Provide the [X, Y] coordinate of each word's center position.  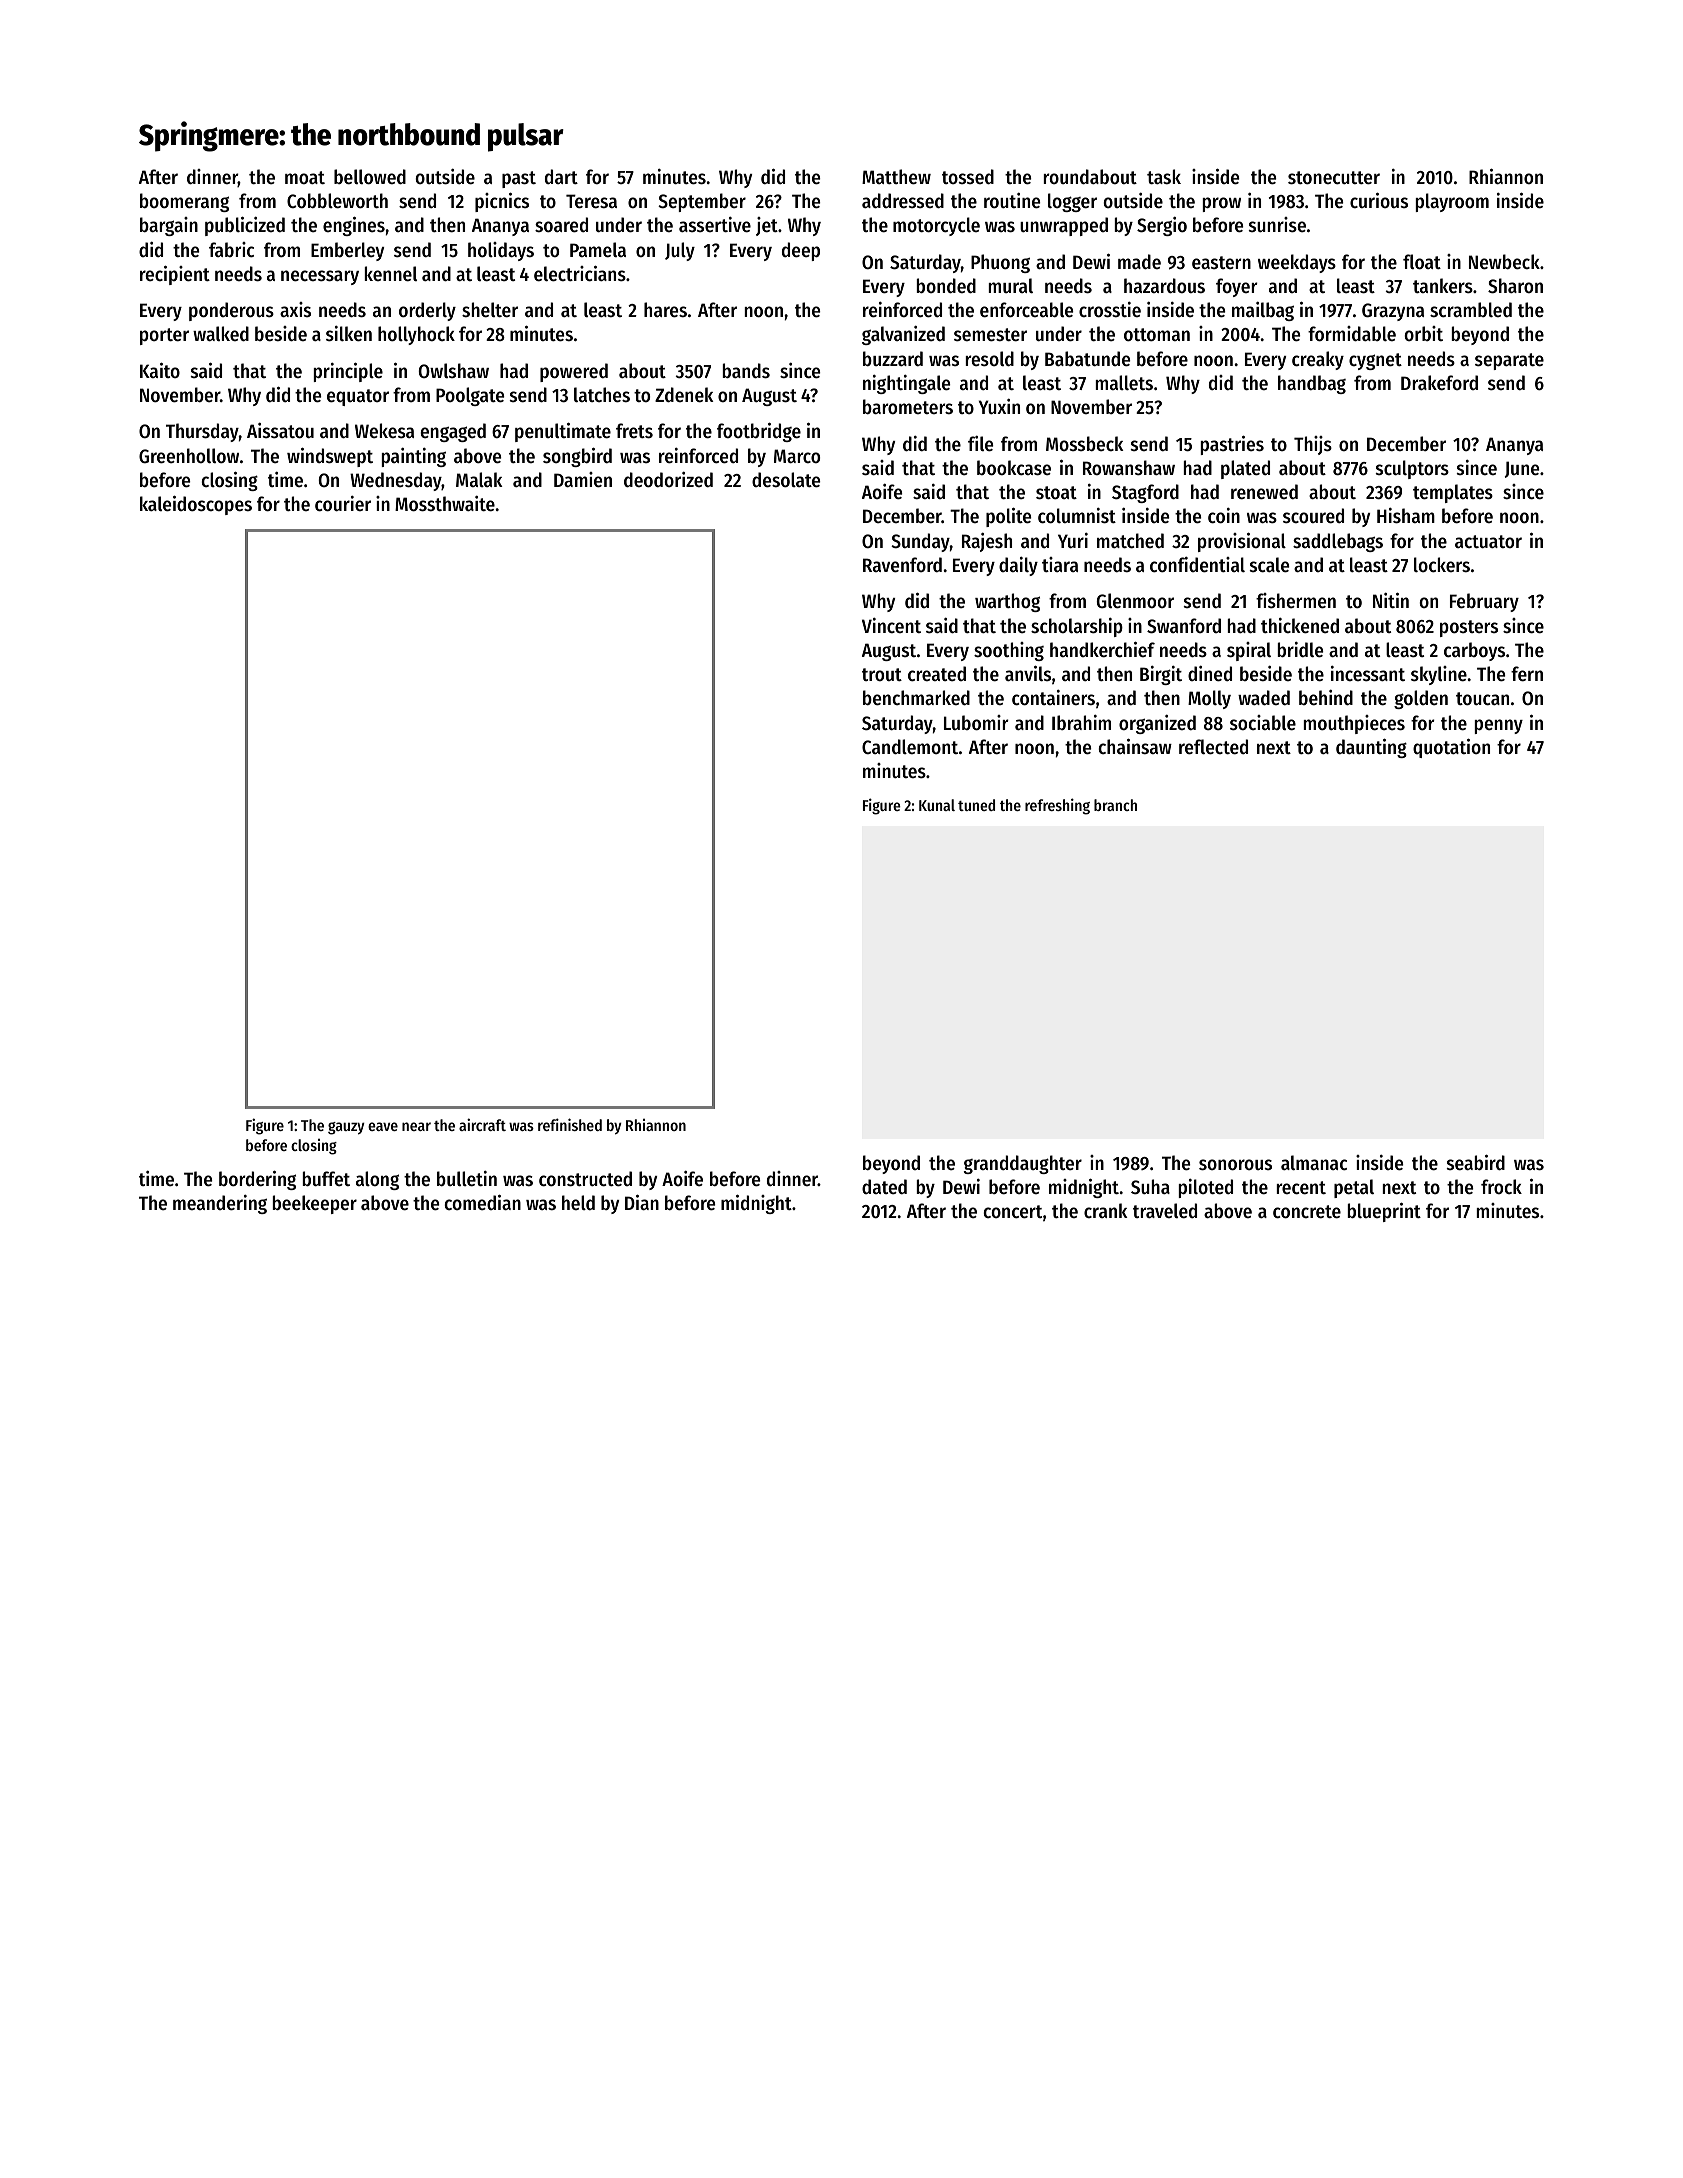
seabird [1476, 1162]
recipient [175, 275]
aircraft [482, 1124]
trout [882, 674]
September [702, 202]
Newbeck [1504, 262]
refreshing [1057, 806]
